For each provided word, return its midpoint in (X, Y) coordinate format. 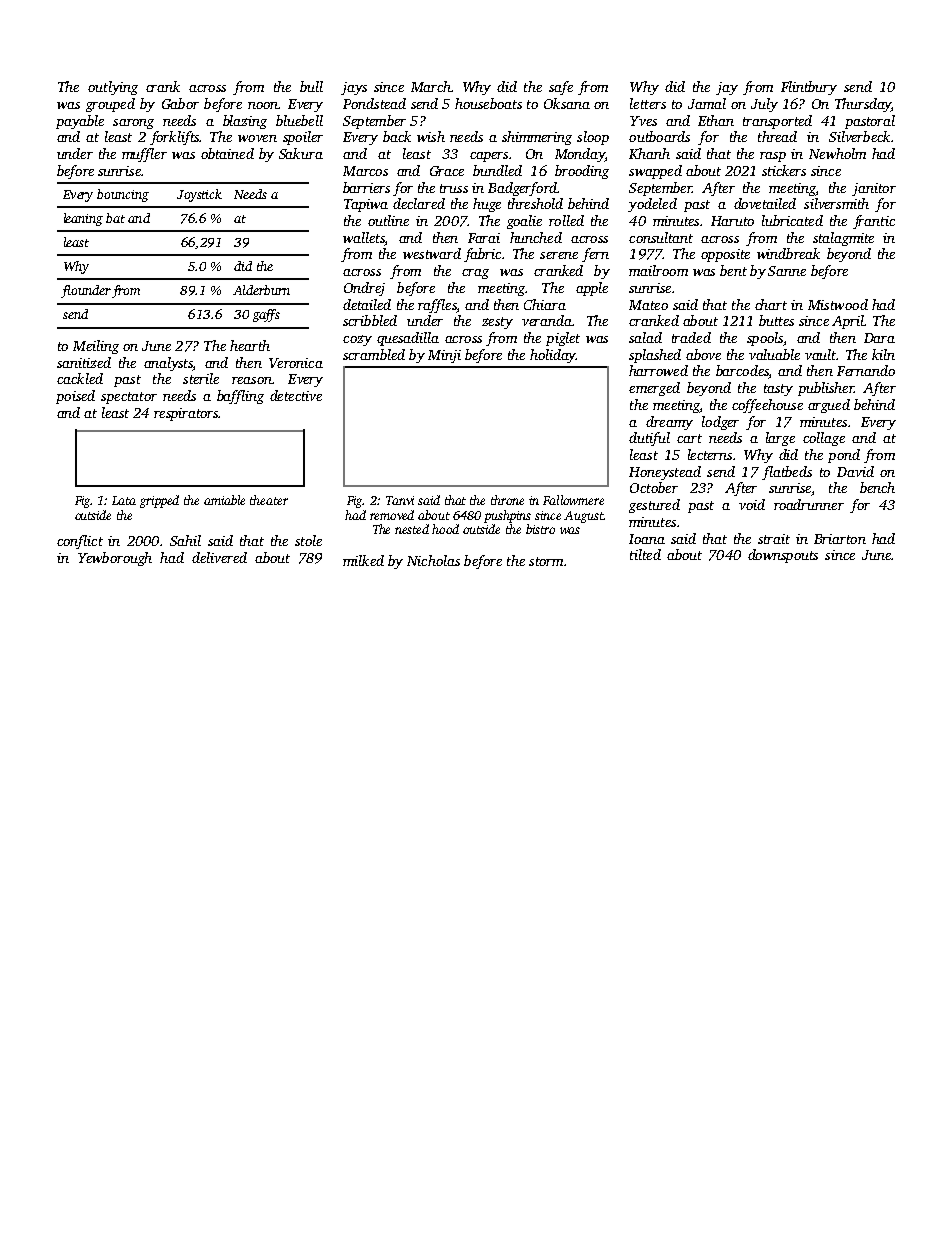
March (431, 86)
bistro (540, 529)
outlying (113, 88)
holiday (553, 356)
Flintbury (809, 88)
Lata (124, 500)
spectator (129, 398)
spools (765, 339)
